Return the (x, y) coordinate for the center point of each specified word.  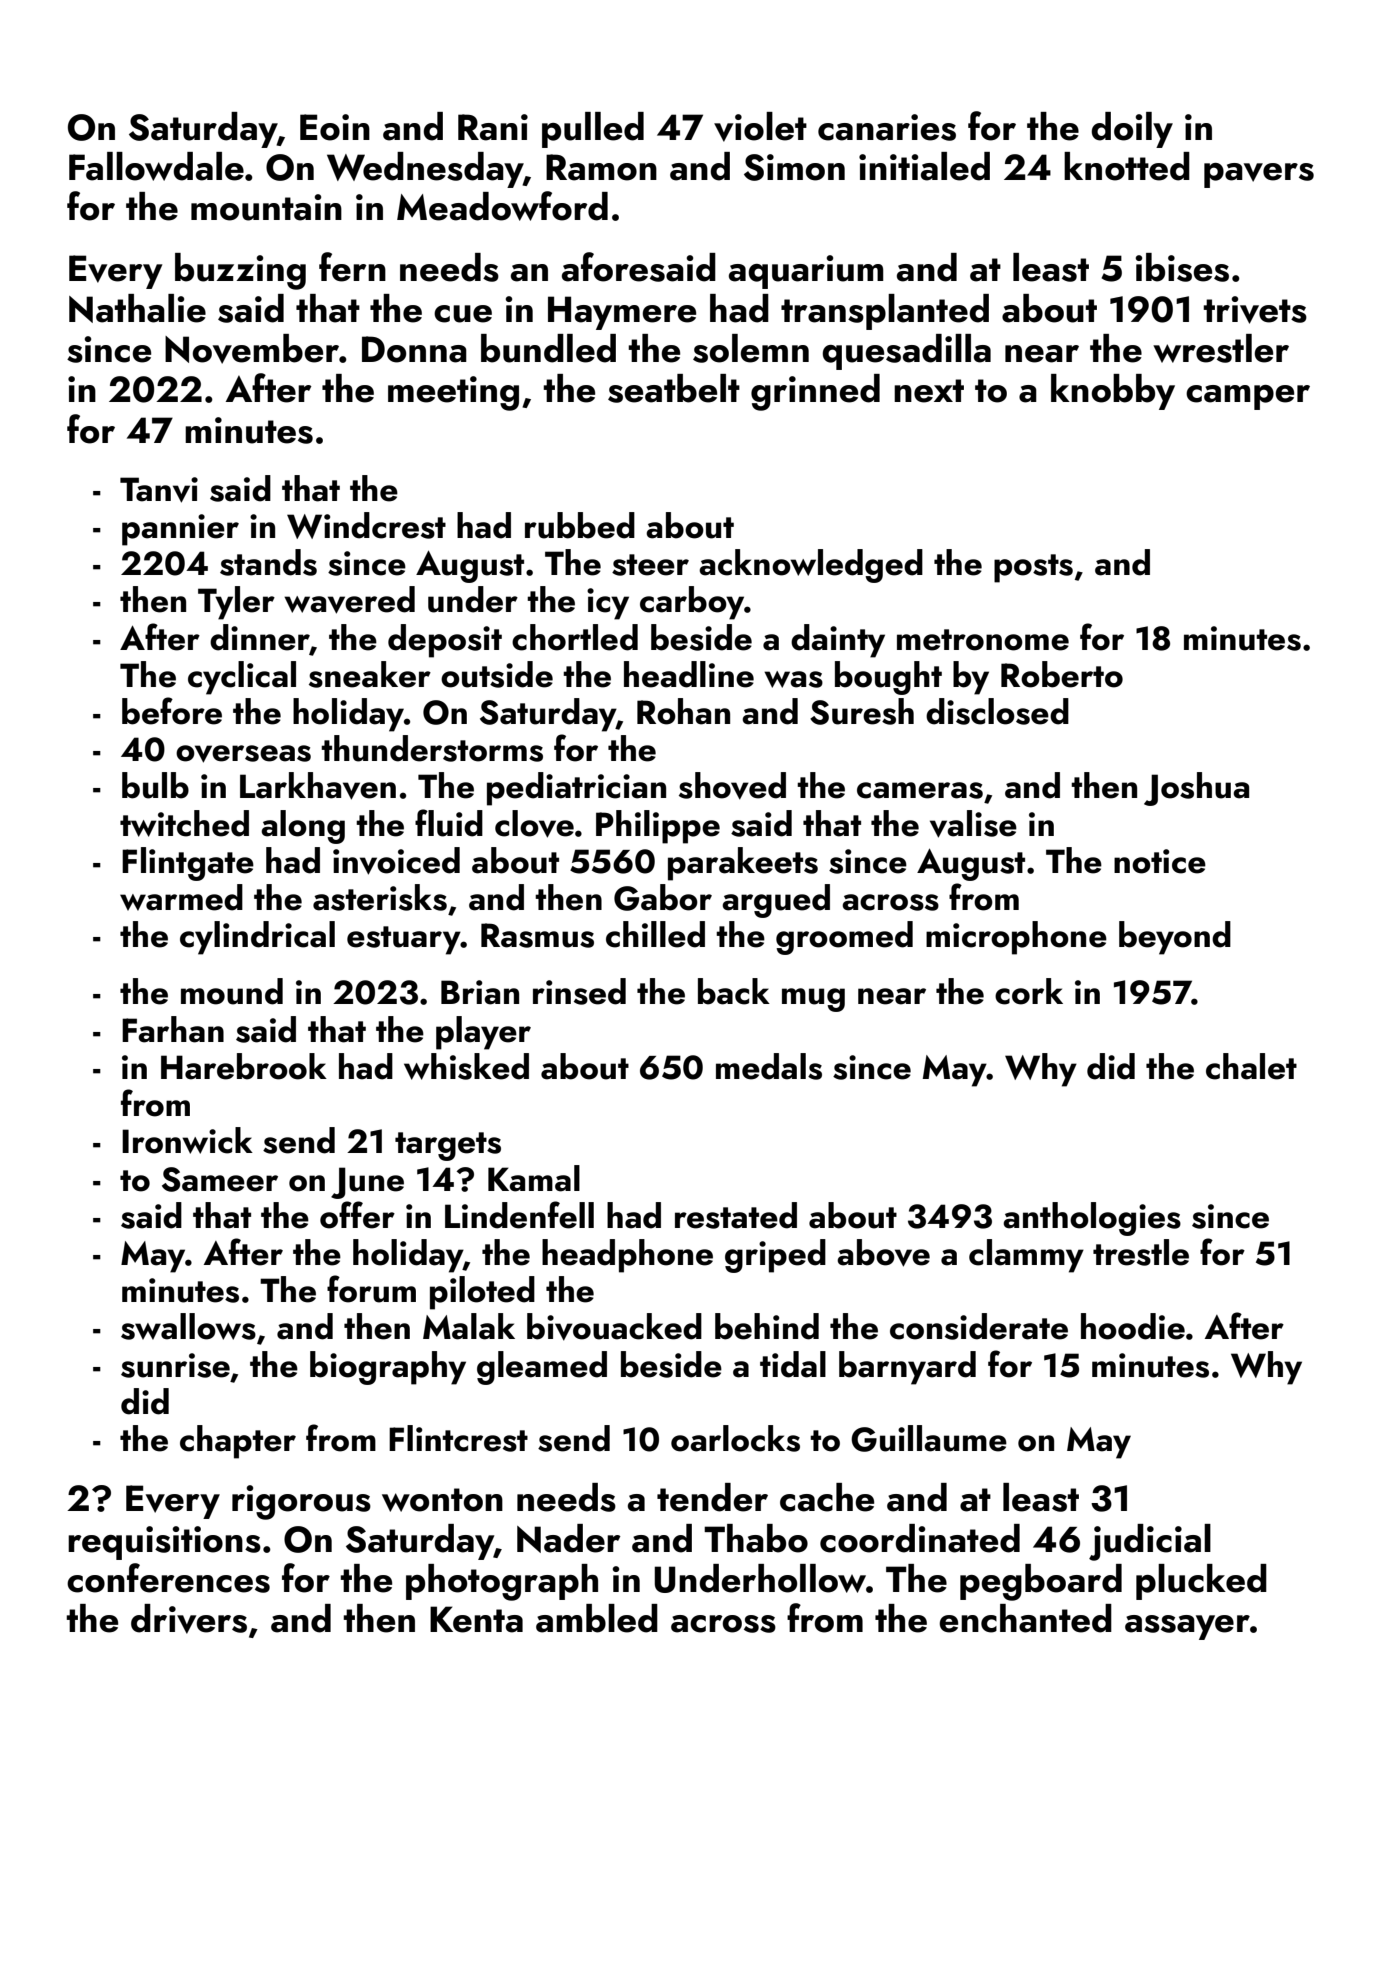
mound (232, 991)
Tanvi (159, 490)
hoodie (1133, 1326)
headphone (627, 1256)
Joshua (1196, 789)
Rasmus (537, 935)
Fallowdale (156, 166)
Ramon (601, 167)
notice (1160, 861)
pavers (1259, 175)
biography (388, 1368)
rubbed (580, 525)
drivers (189, 1619)
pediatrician (576, 789)
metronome (983, 640)
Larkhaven (318, 786)
